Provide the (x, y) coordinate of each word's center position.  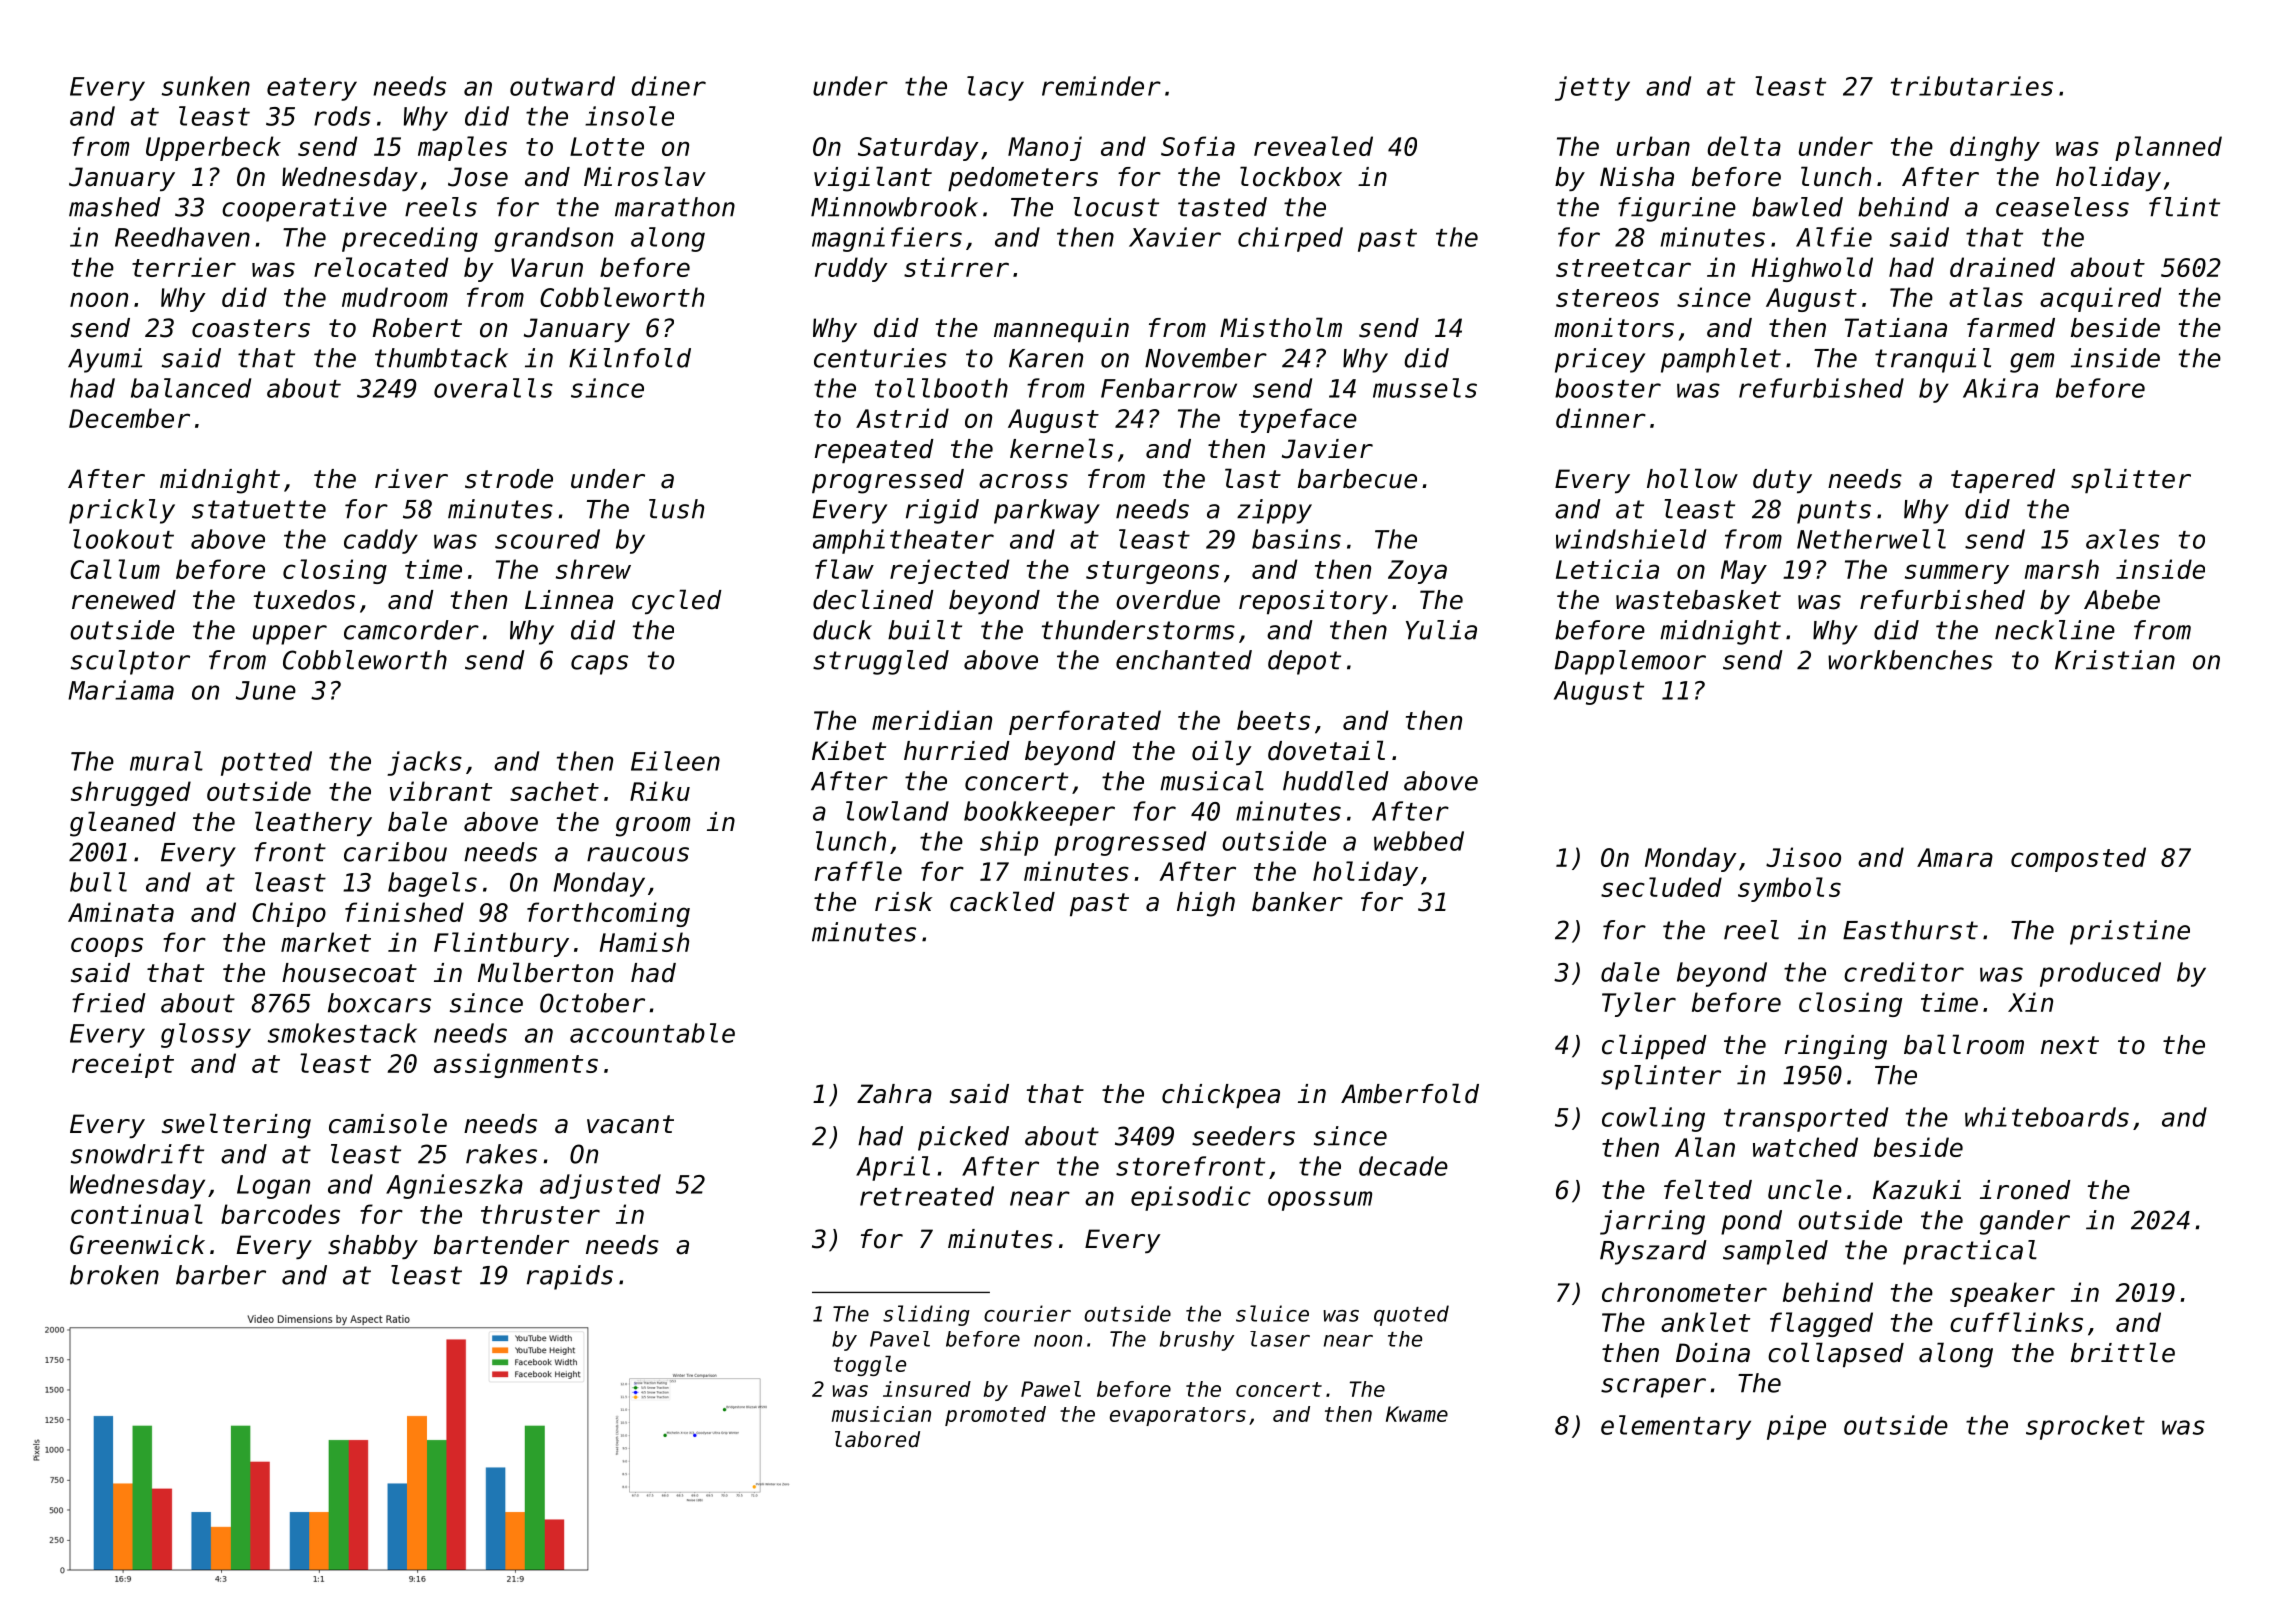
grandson (553, 239)
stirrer (956, 267)
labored (877, 1439)
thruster (540, 1214)
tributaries (1972, 86)
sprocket (2085, 1427)
